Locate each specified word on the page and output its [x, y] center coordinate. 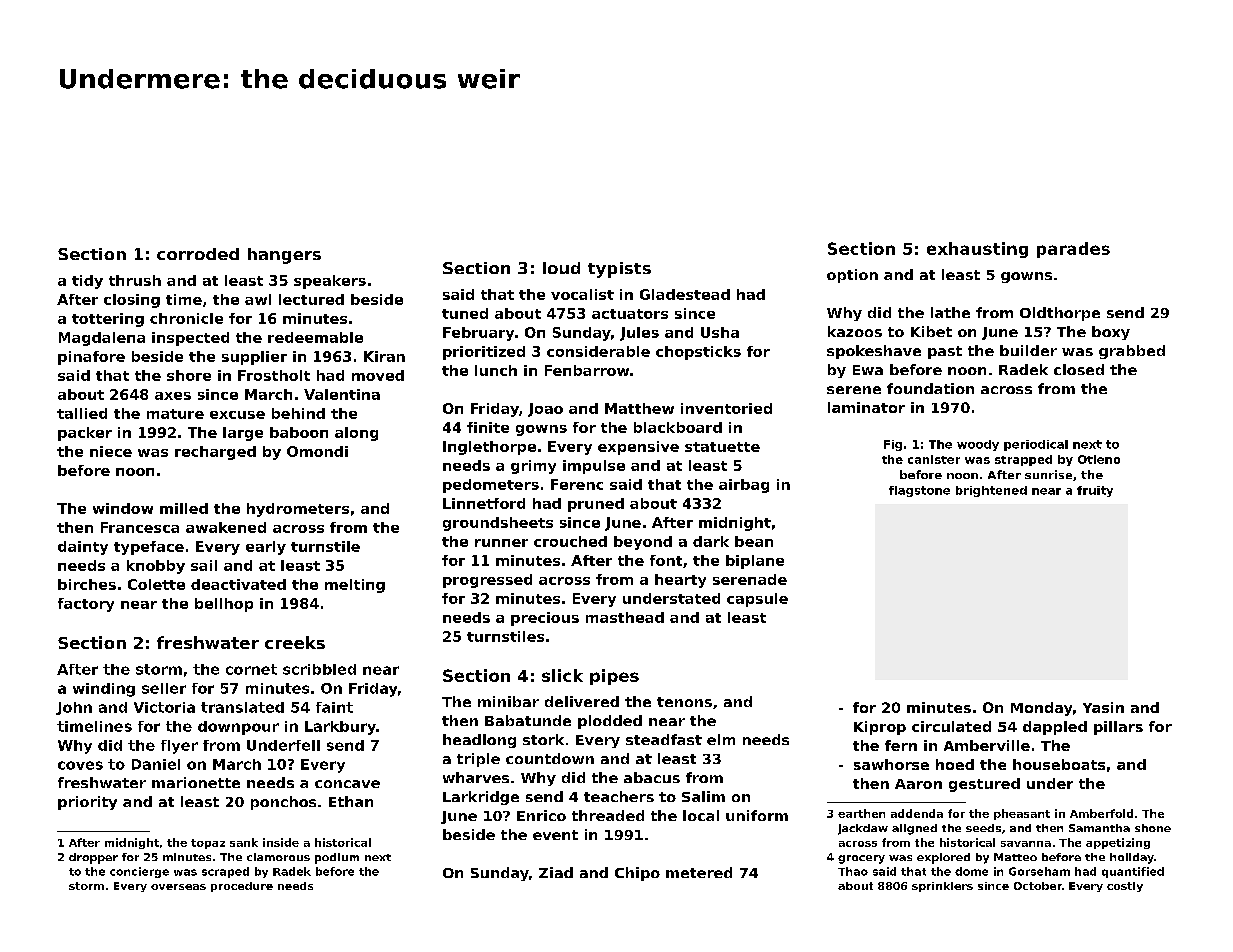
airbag [744, 486]
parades [1073, 250]
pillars [1118, 728]
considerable [598, 351]
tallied [82, 413]
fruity [1095, 491]
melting [355, 586]
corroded [198, 254]
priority [87, 803]
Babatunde [528, 720]
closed [1079, 369]
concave [347, 784]
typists [619, 270]
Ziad [556, 872]
